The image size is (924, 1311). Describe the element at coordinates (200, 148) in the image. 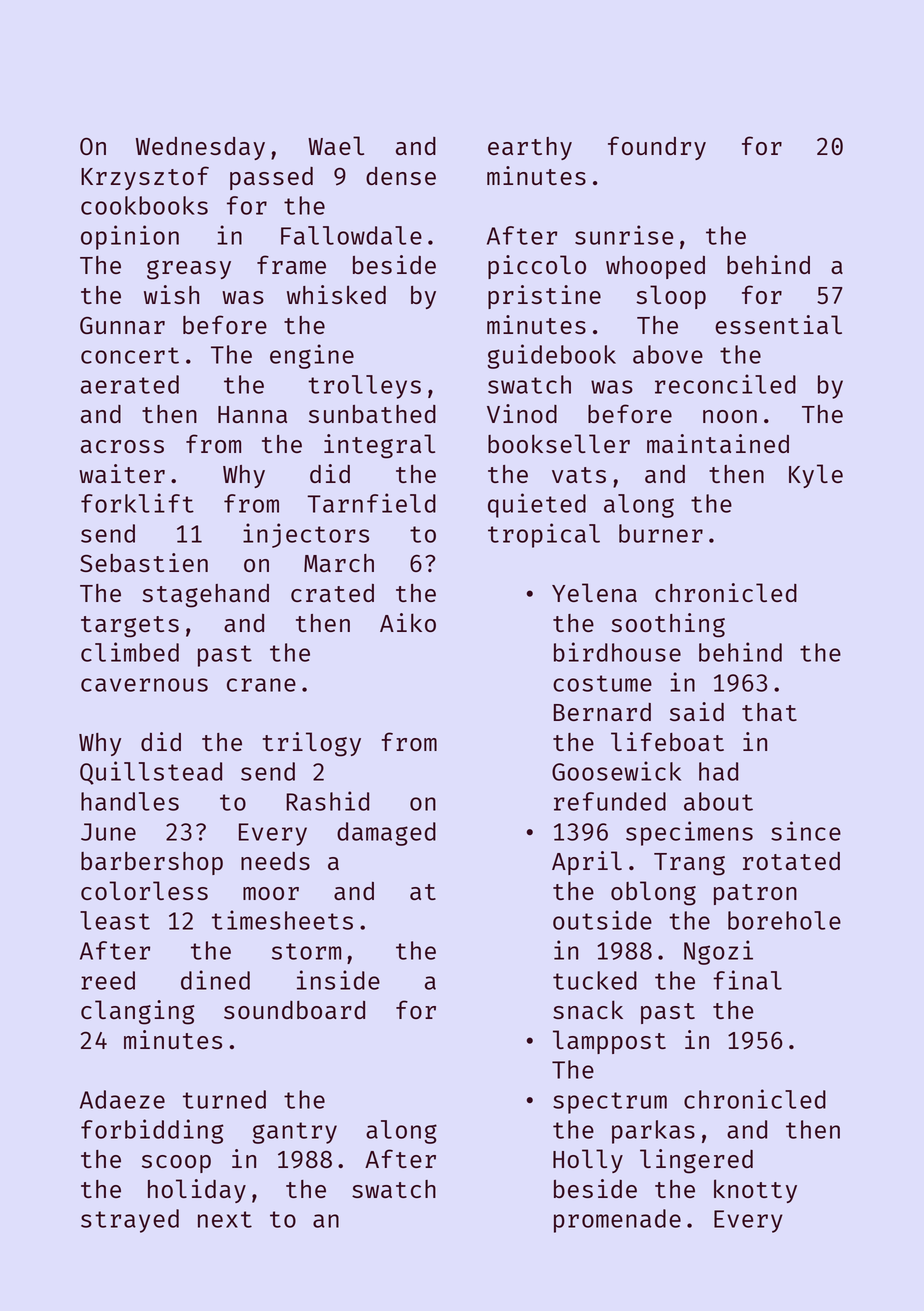

I see `Wednesday` at that location.
